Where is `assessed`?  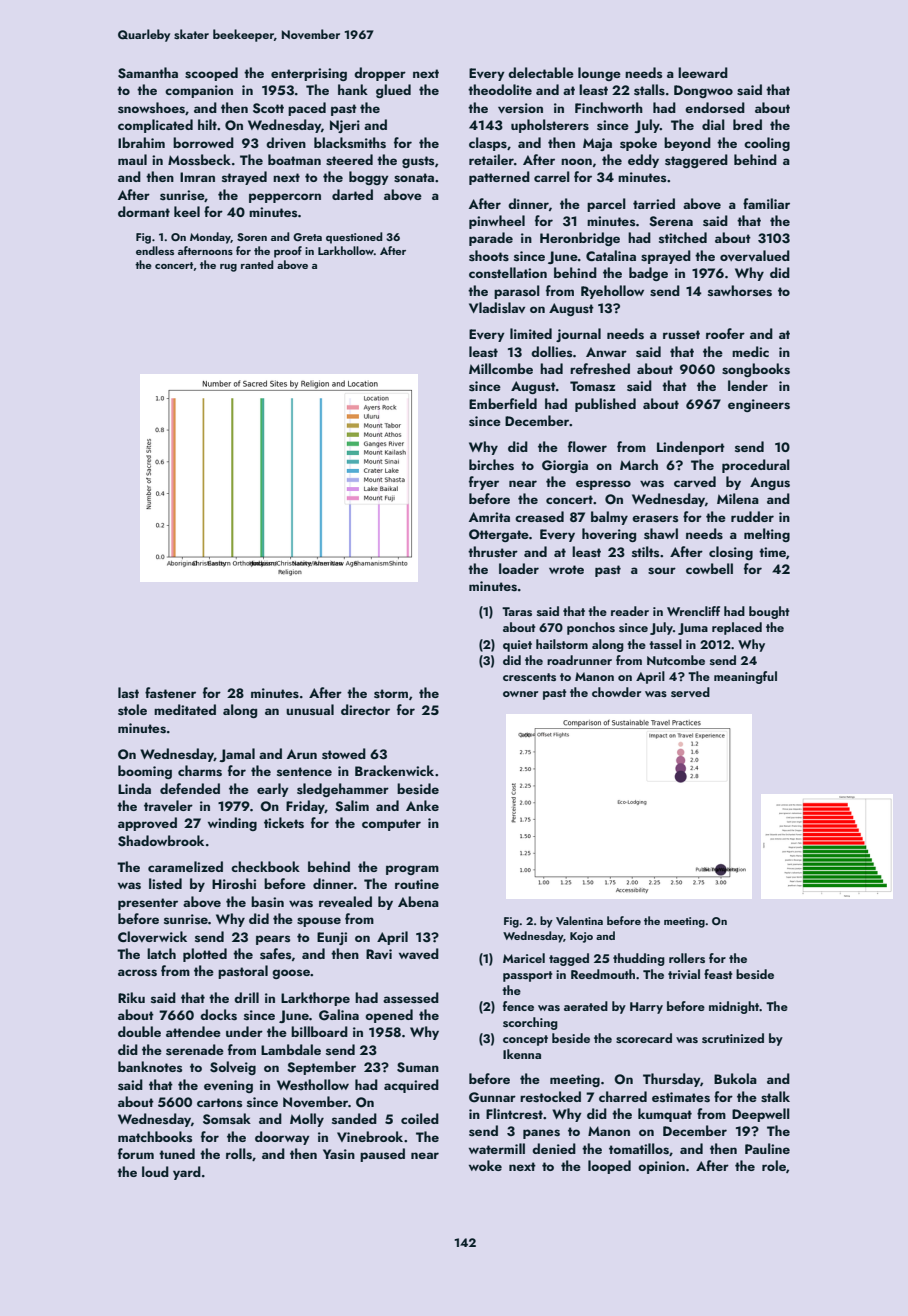 assessed is located at coordinates (411, 997).
